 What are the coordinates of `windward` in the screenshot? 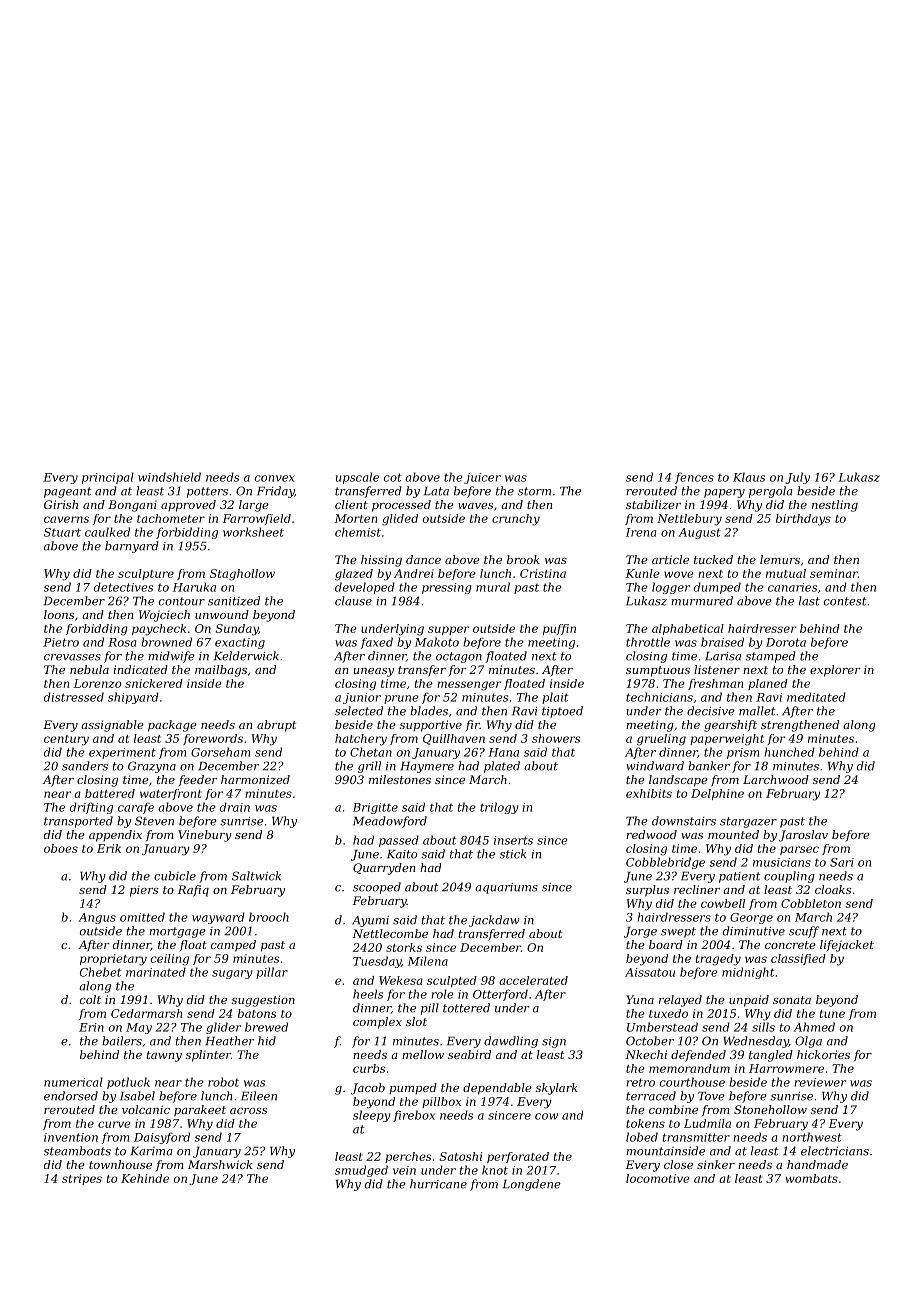 It's located at (655, 766).
